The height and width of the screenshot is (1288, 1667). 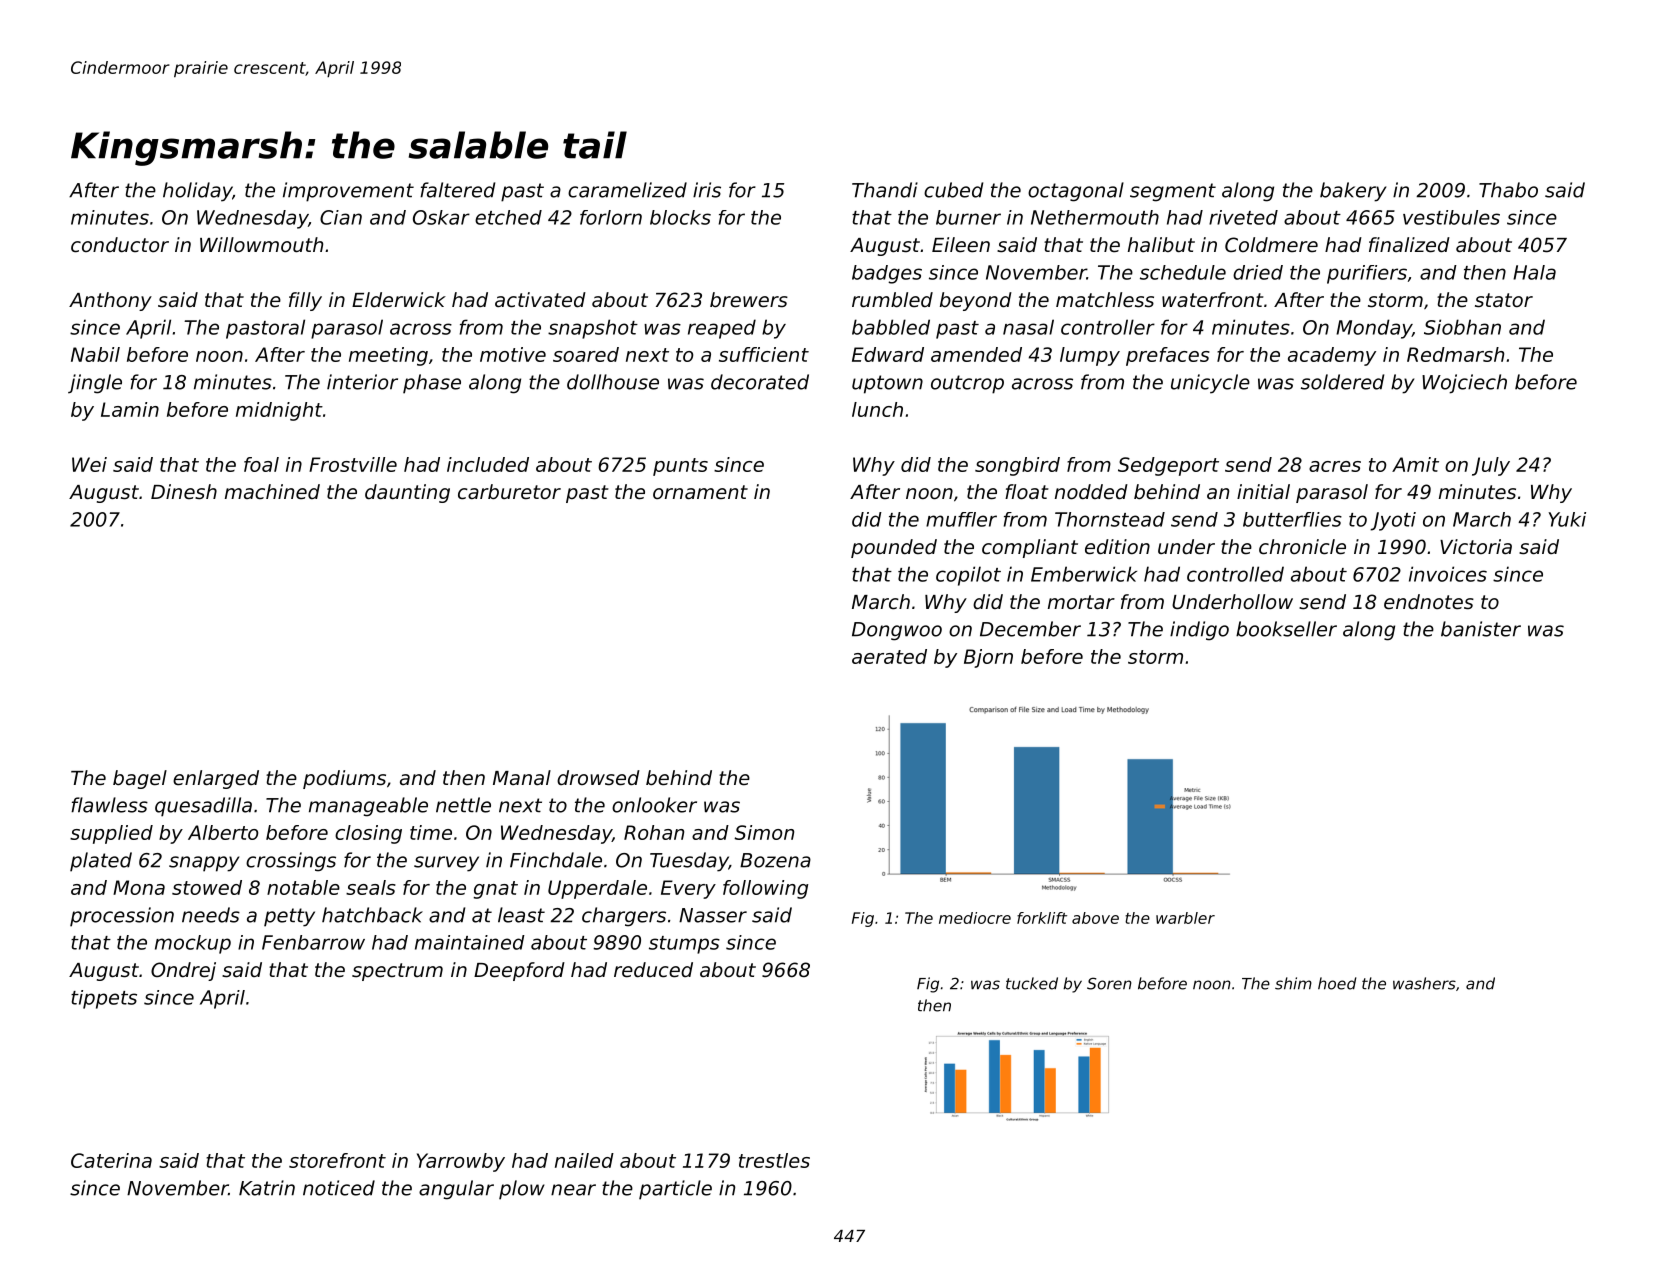 What do you see at coordinates (337, 1160) in the screenshot?
I see `storefront` at bounding box center [337, 1160].
